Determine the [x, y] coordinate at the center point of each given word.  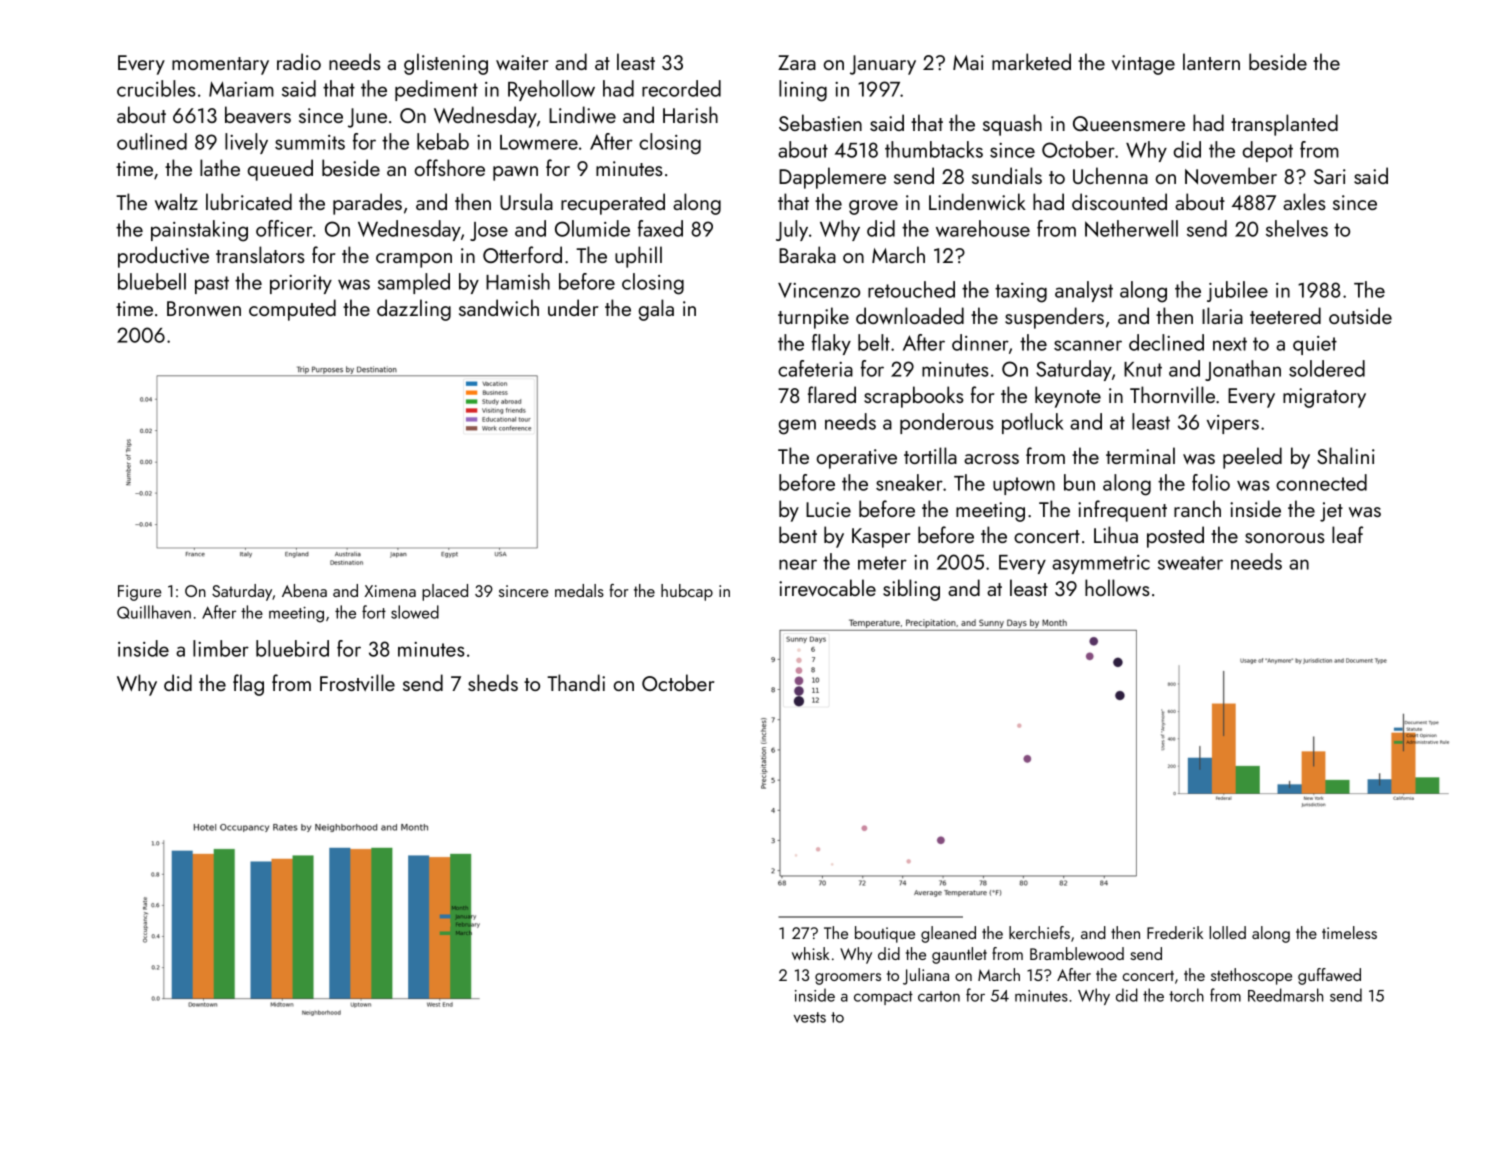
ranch [1197, 508]
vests [810, 1017]
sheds [493, 682]
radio [299, 61]
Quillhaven [154, 612]
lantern [1211, 61]
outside [1360, 315]
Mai [968, 62]
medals [579, 590]
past [212, 285]
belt [874, 342]
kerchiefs [1039, 932]
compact [883, 998]
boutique [885, 934]
